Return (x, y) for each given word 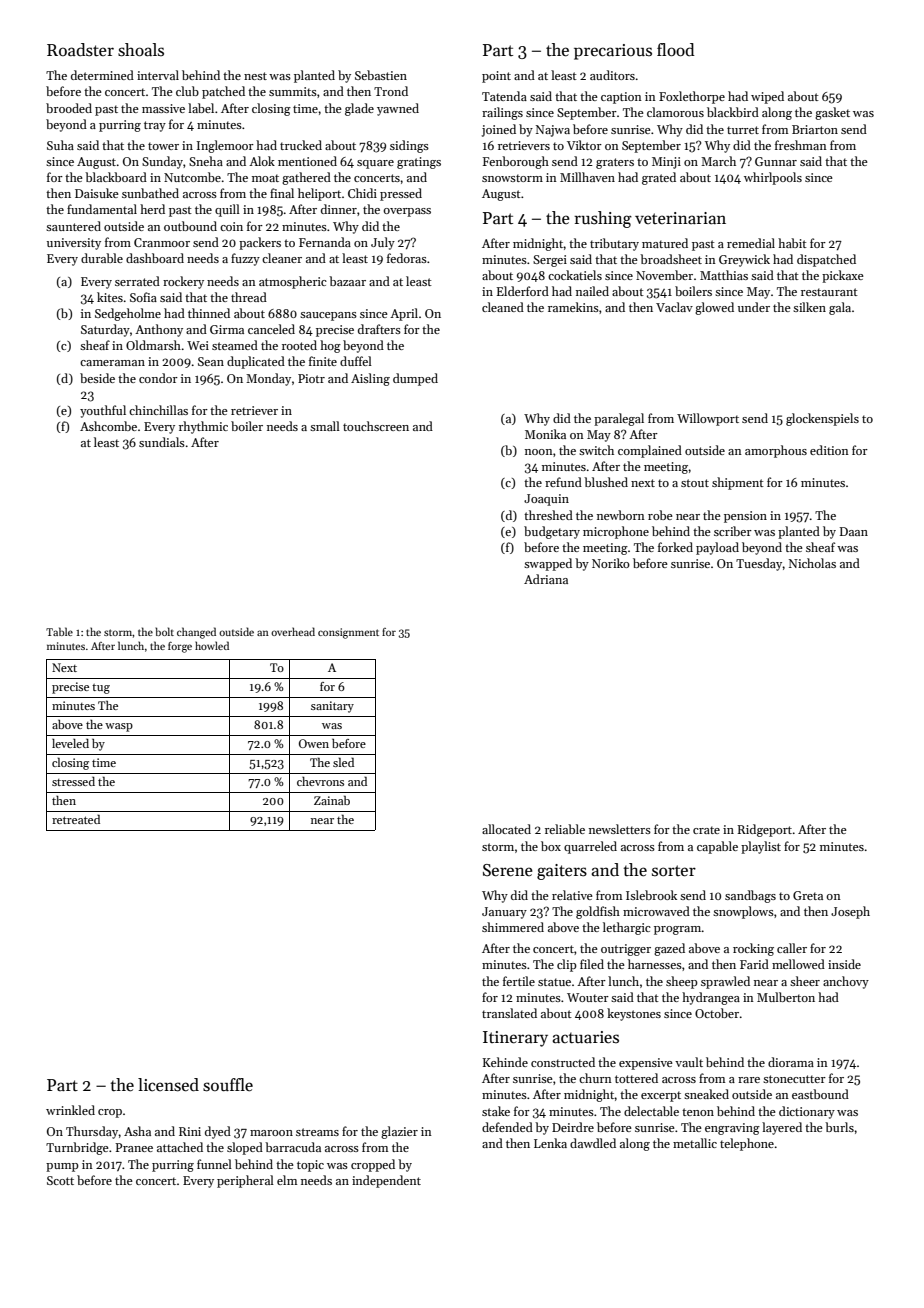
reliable (565, 829)
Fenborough (516, 162)
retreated (76, 819)
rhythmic (203, 427)
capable (717, 847)
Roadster (80, 50)
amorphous (776, 451)
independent (386, 1181)
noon (539, 452)
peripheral (245, 1181)
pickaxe (843, 276)
